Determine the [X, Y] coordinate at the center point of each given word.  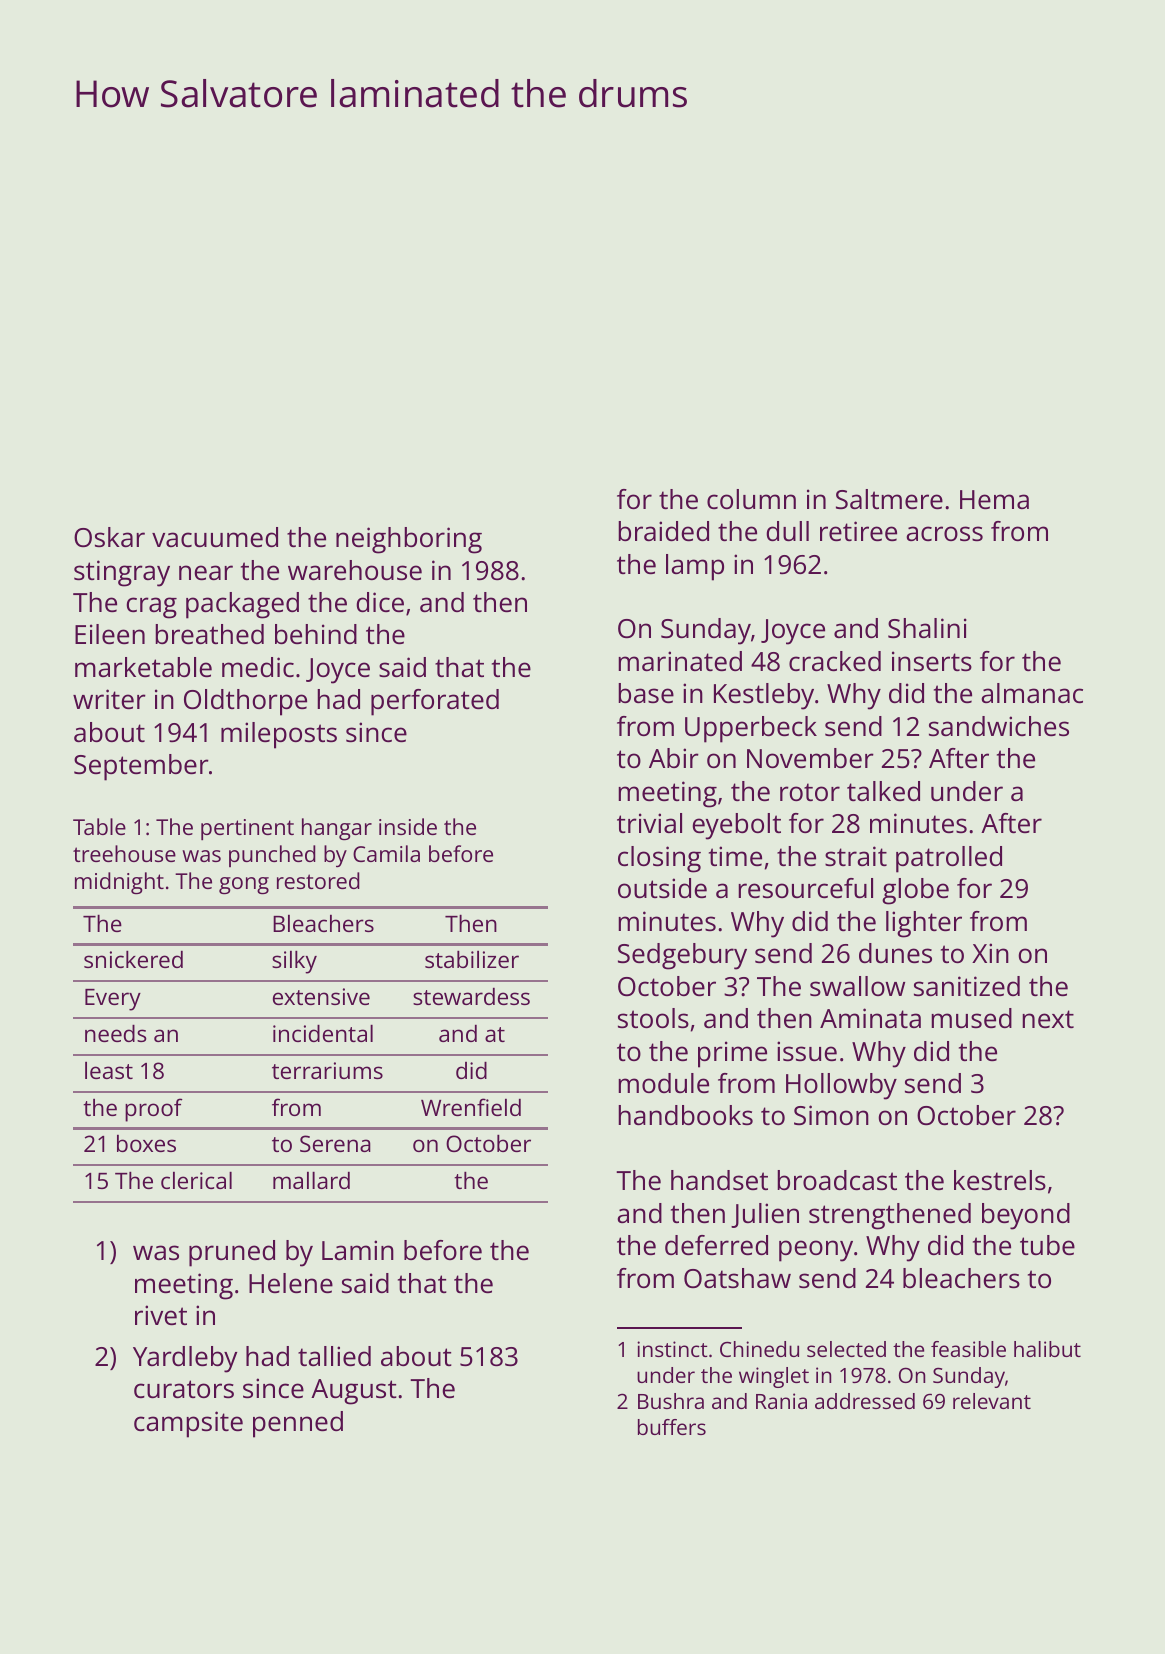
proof [154, 1110]
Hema [994, 499]
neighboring [409, 540]
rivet [161, 1315]
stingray [122, 573]
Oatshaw [737, 1278]
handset [719, 1180]
